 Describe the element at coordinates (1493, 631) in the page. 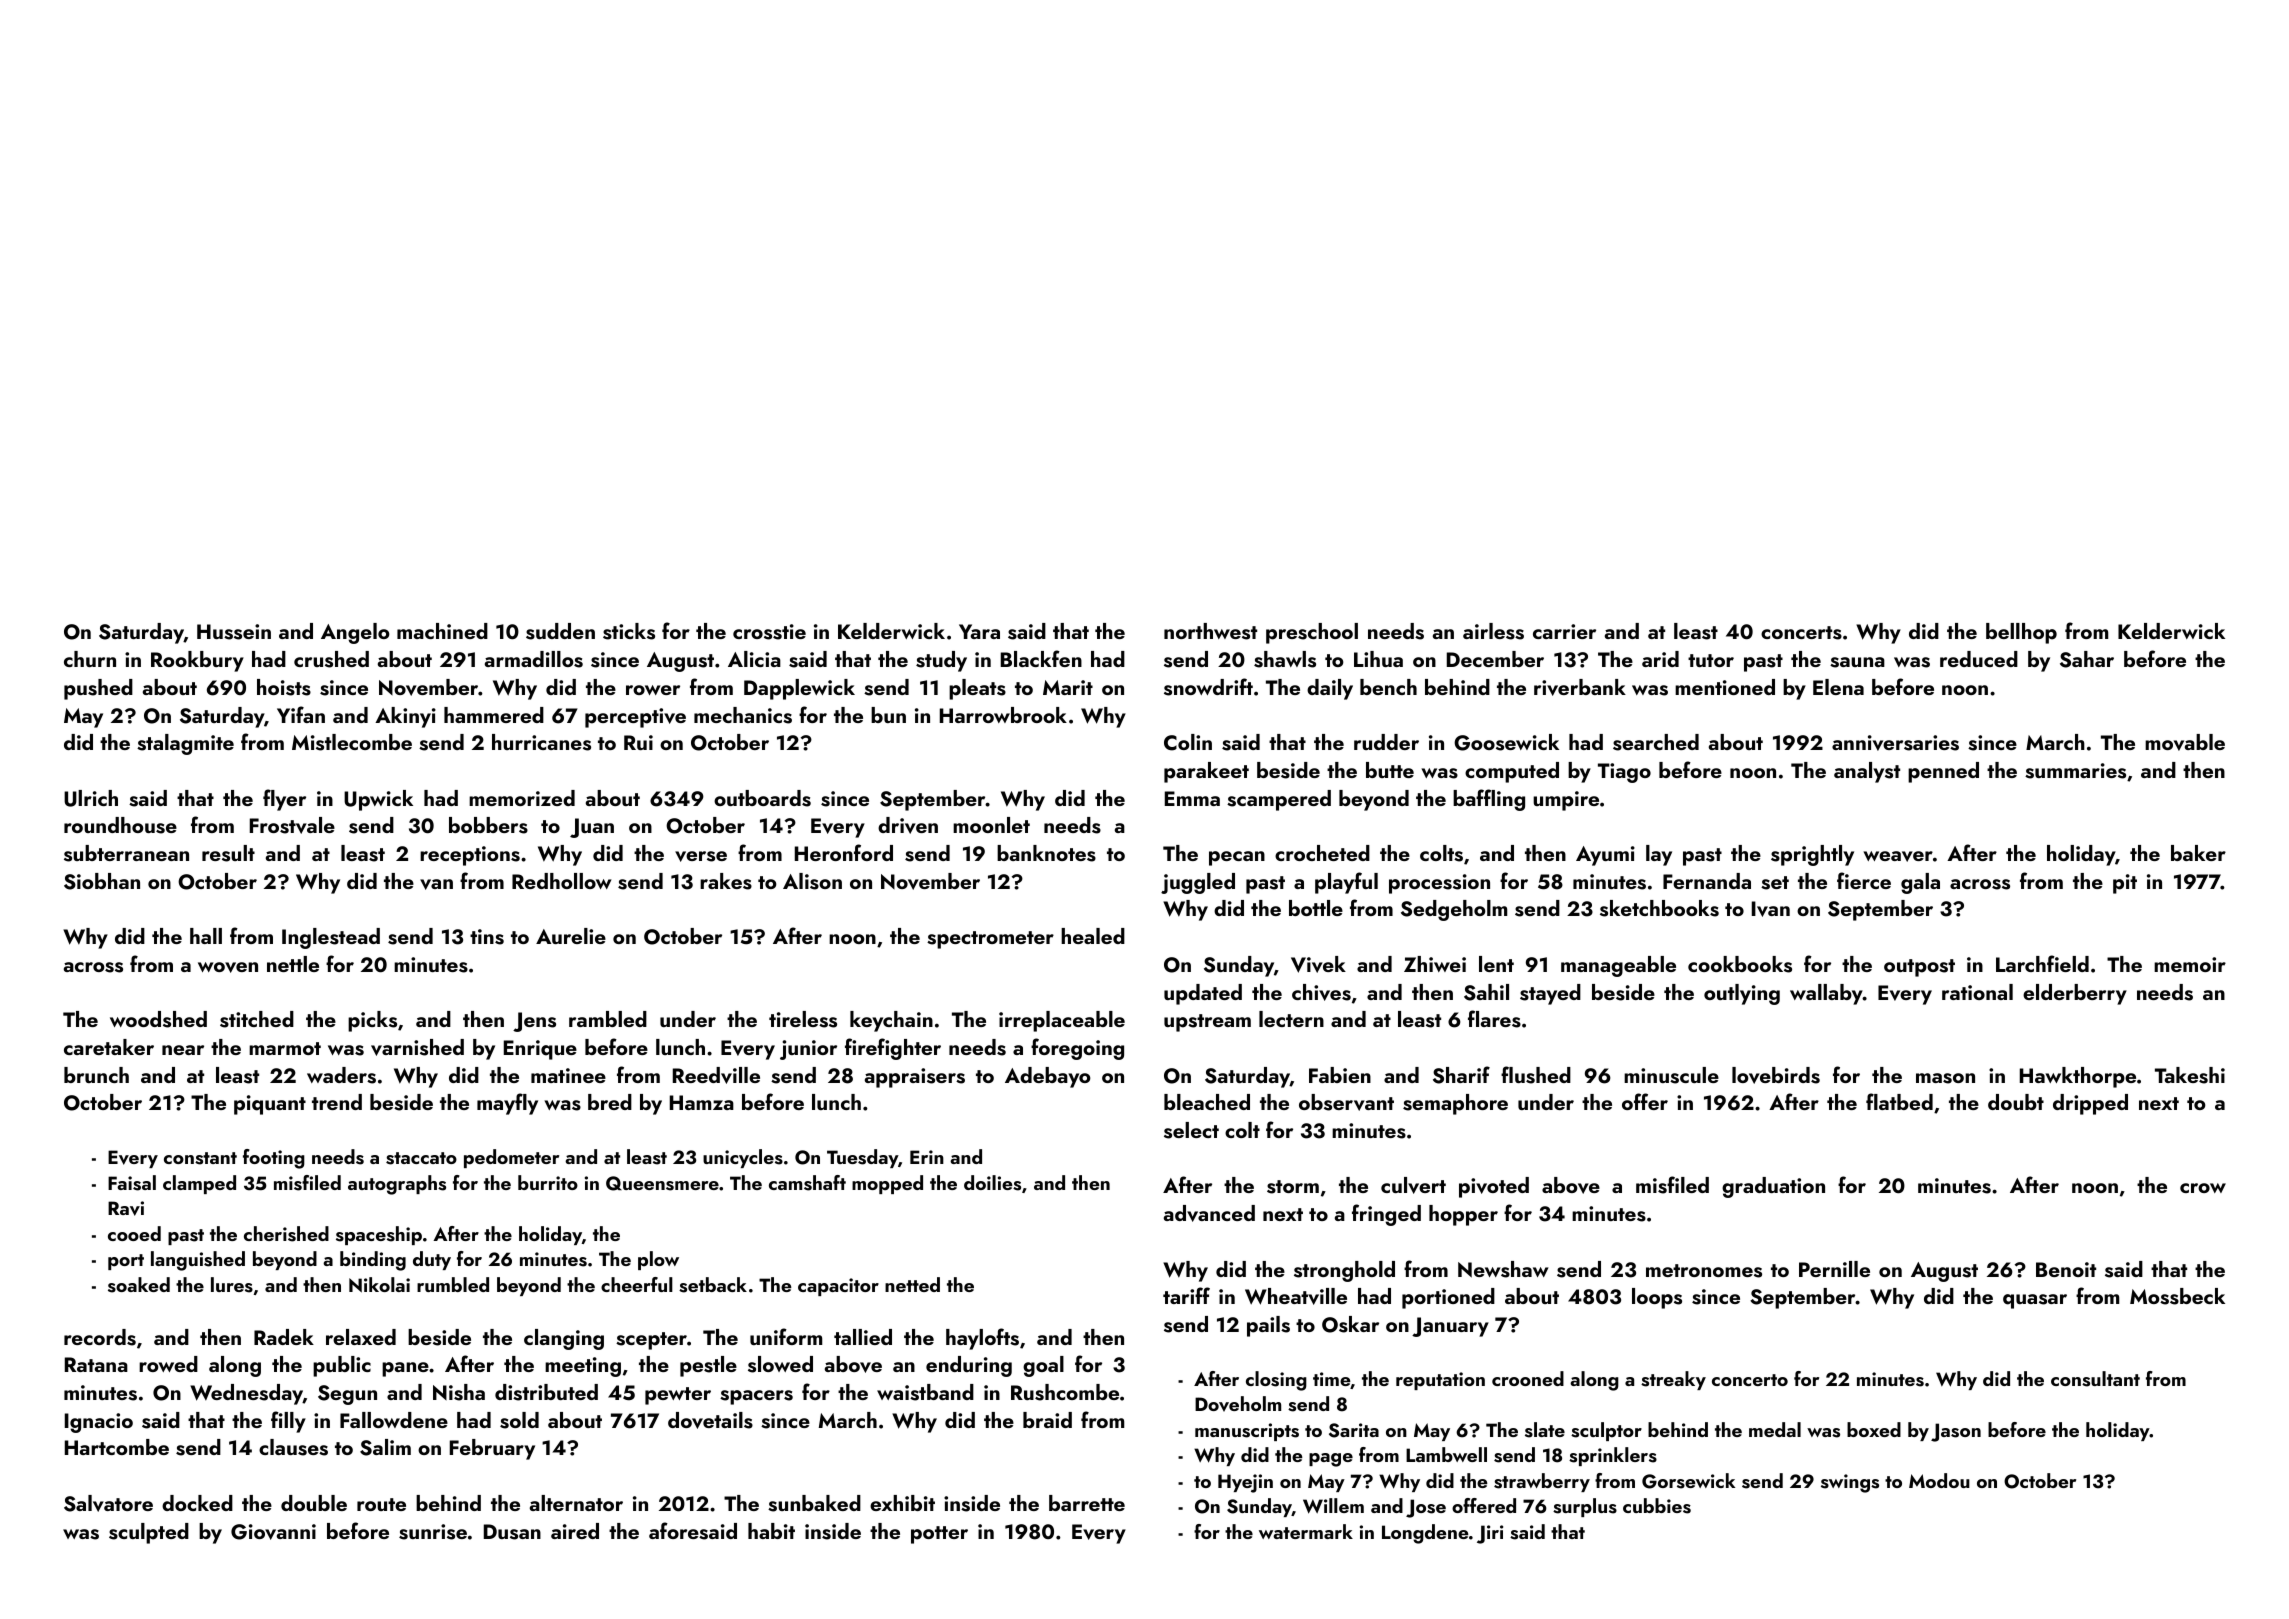

I see `airless` at that location.
